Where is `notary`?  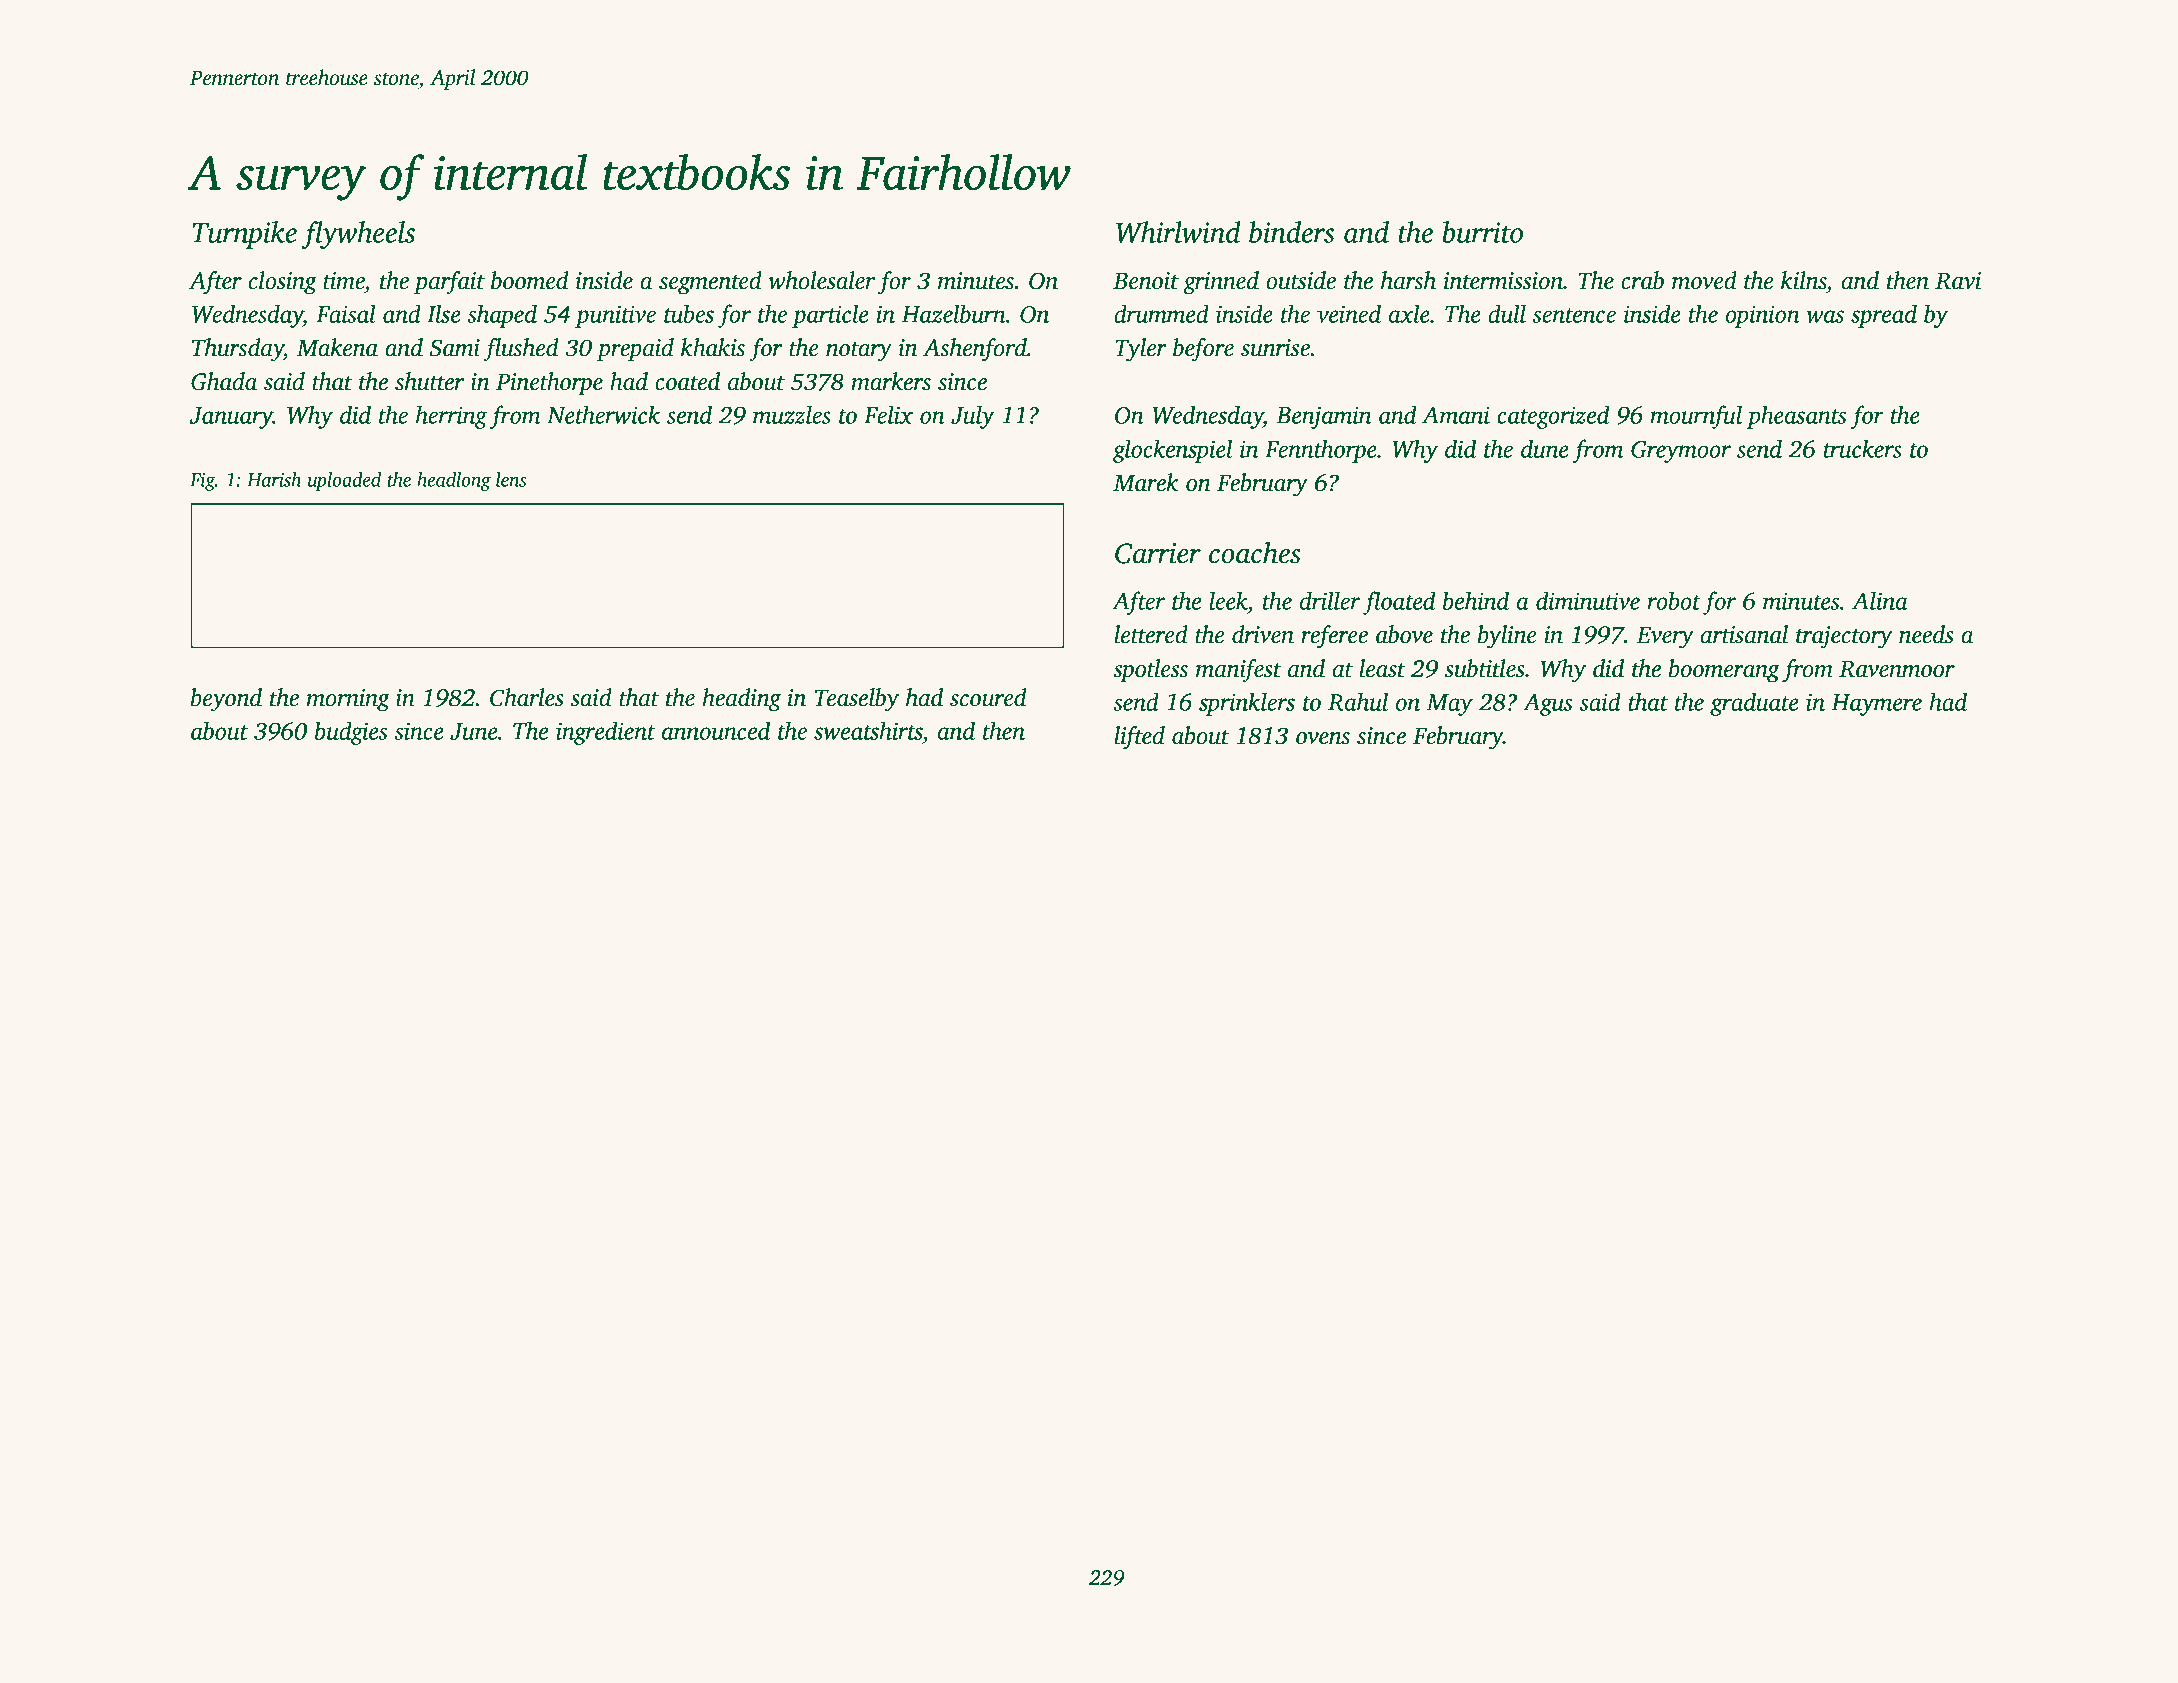
notary is located at coordinates (859, 352).
